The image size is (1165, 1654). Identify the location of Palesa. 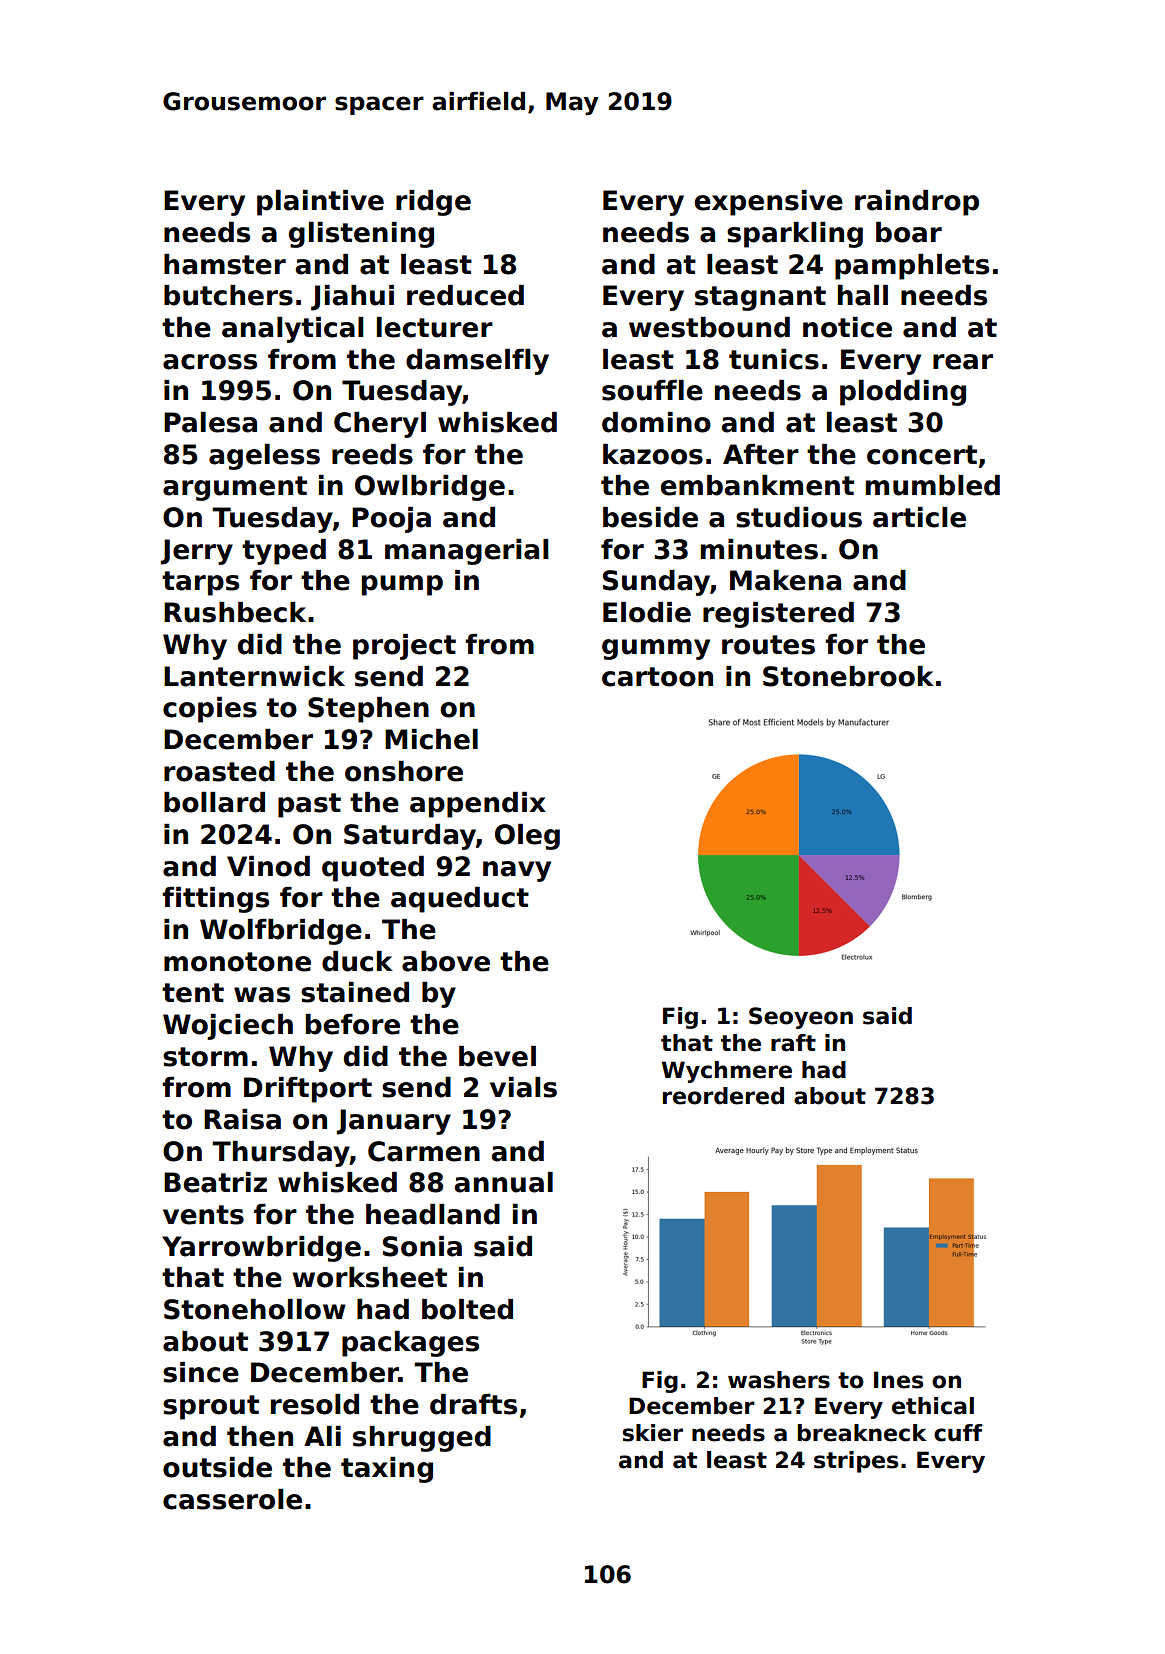
(210, 422).
